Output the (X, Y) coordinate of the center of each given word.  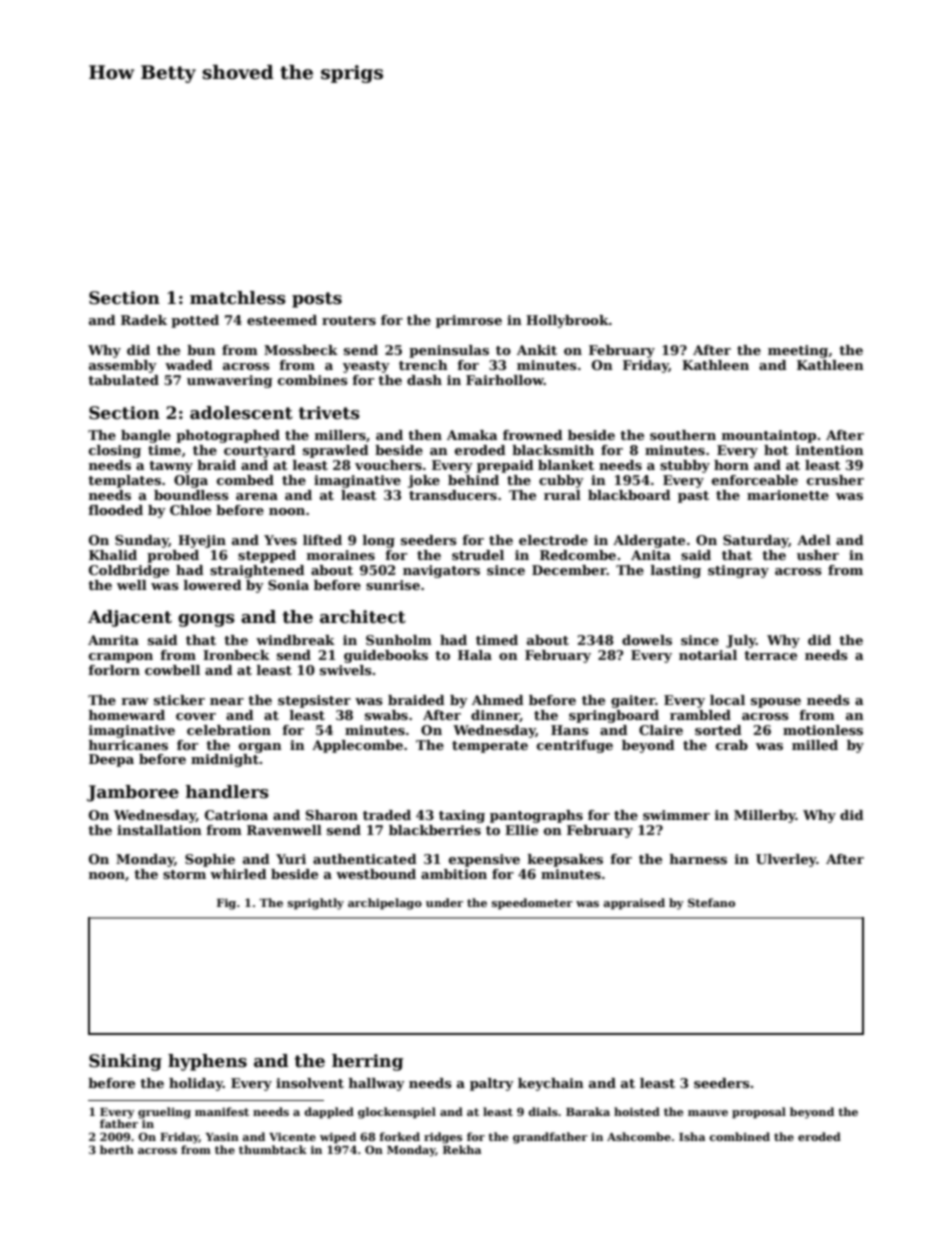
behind (473, 480)
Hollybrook (567, 321)
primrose (469, 321)
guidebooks (386, 656)
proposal (759, 1113)
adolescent (241, 413)
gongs (206, 620)
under (444, 902)
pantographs (536, 816)
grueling (164, 1113)
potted (195, 321)
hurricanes (128, 745)
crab (732, 745)
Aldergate (649, 541)
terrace (770, 655)
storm (184, 874)
